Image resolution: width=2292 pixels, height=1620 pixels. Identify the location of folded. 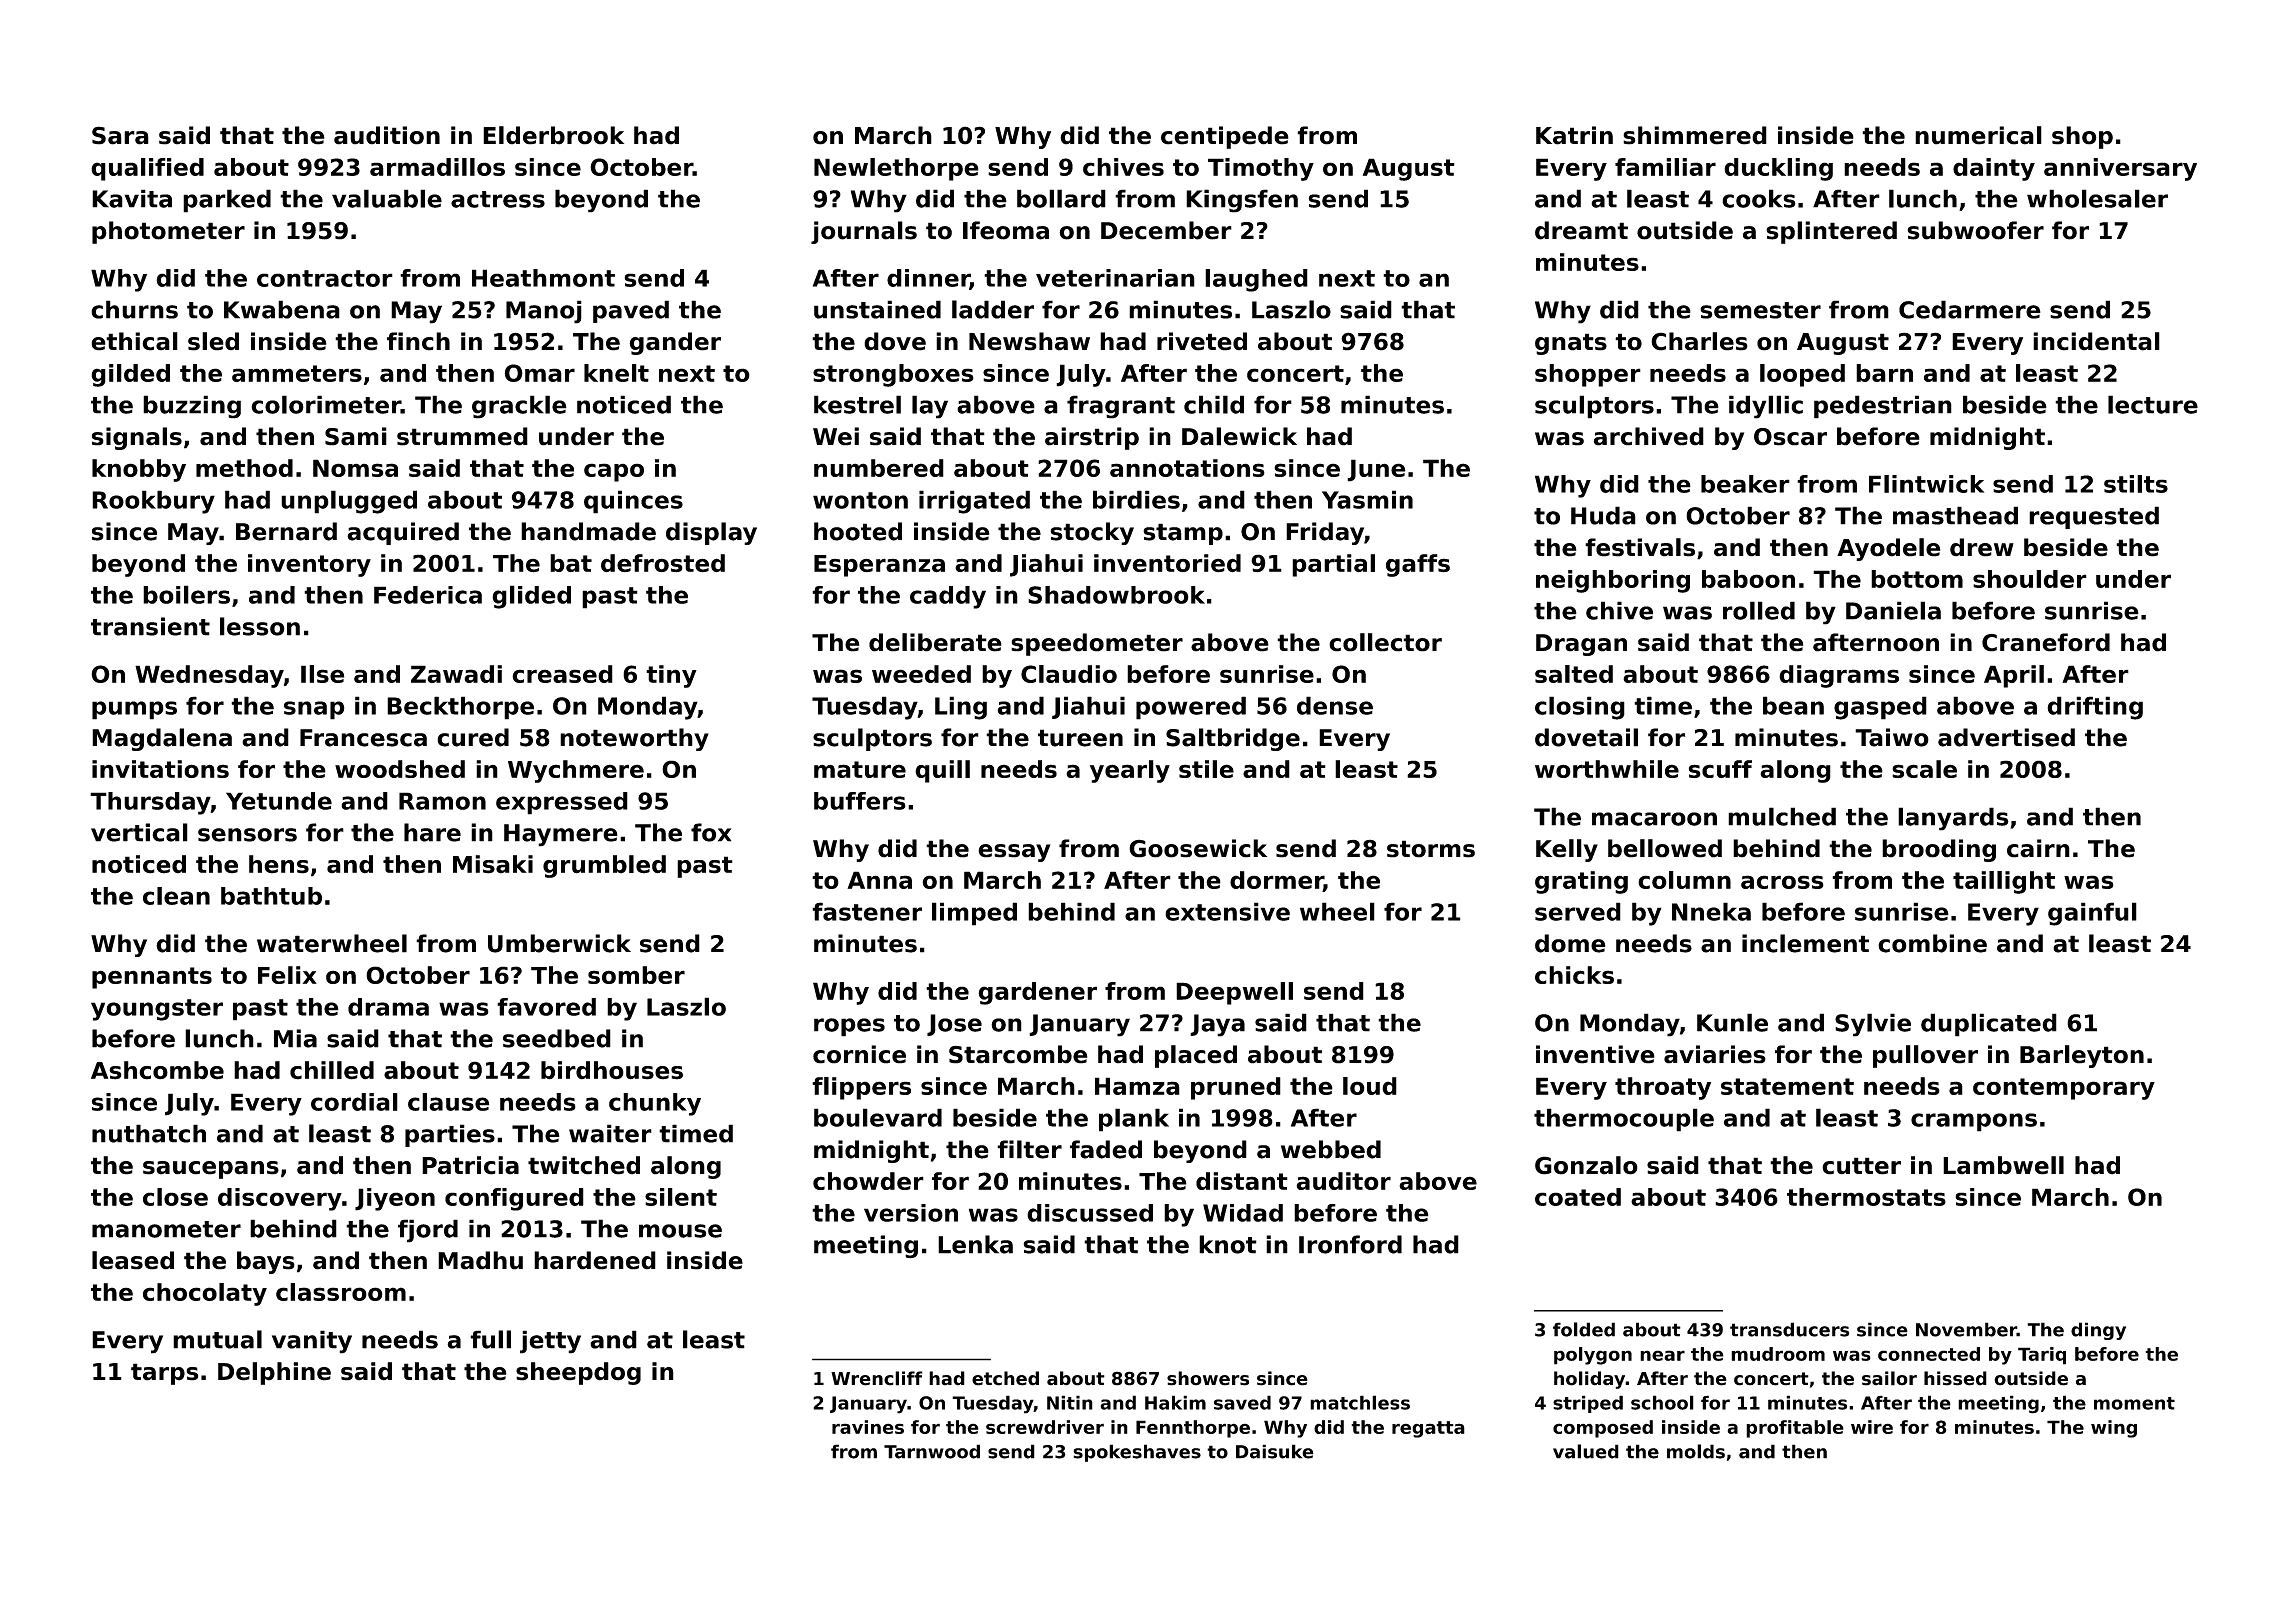
(1584, 1329).
